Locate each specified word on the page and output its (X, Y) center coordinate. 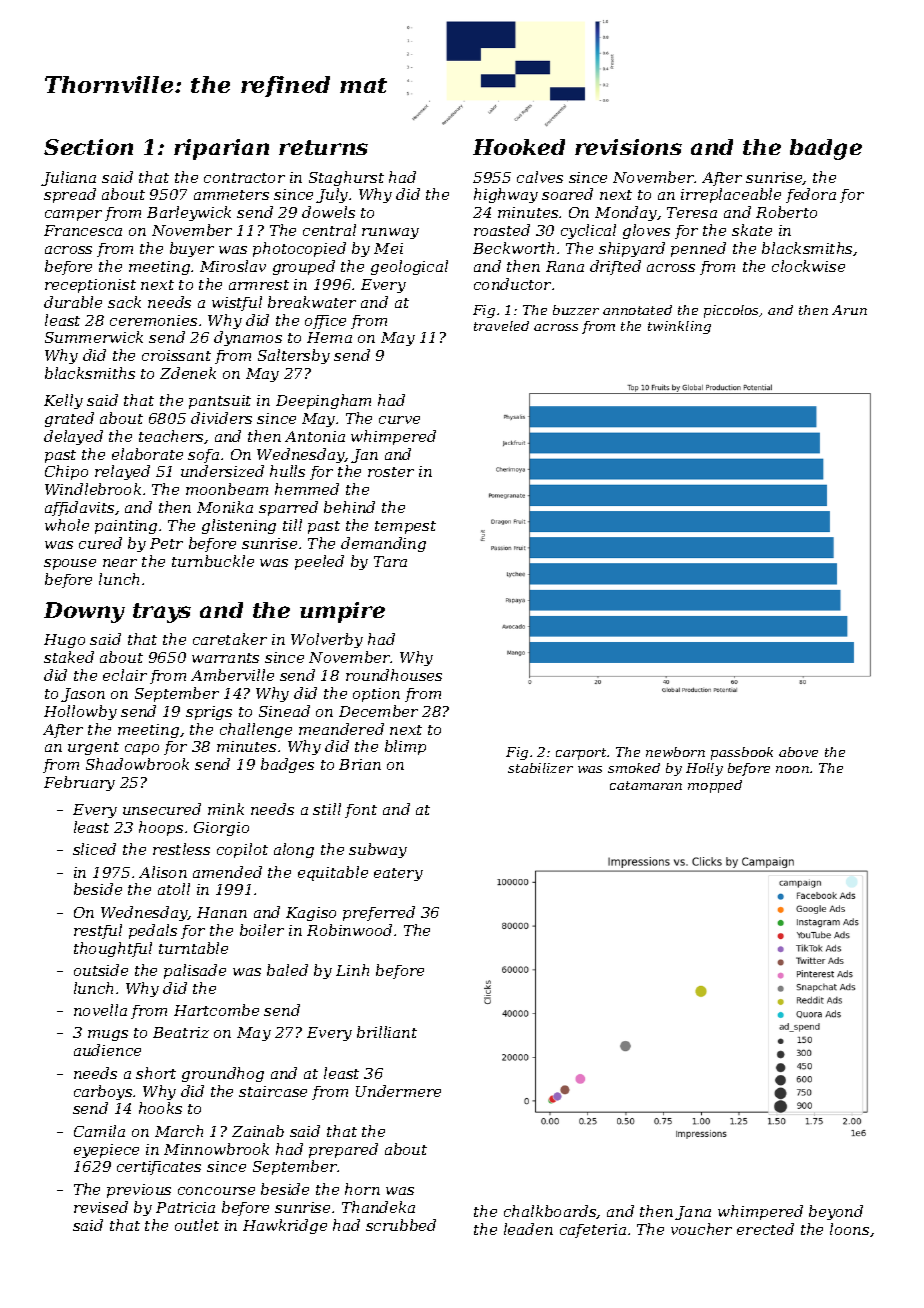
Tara (390, 561)
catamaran (646, 785)
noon (792, 769)
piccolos (732, 311)
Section (88, 147)
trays (162, 613)
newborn (675, 752)
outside (101, 970)
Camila (99, 1131)
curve (399, 420)
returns (323, 147)
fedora (811, 195)
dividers (221, 418)
